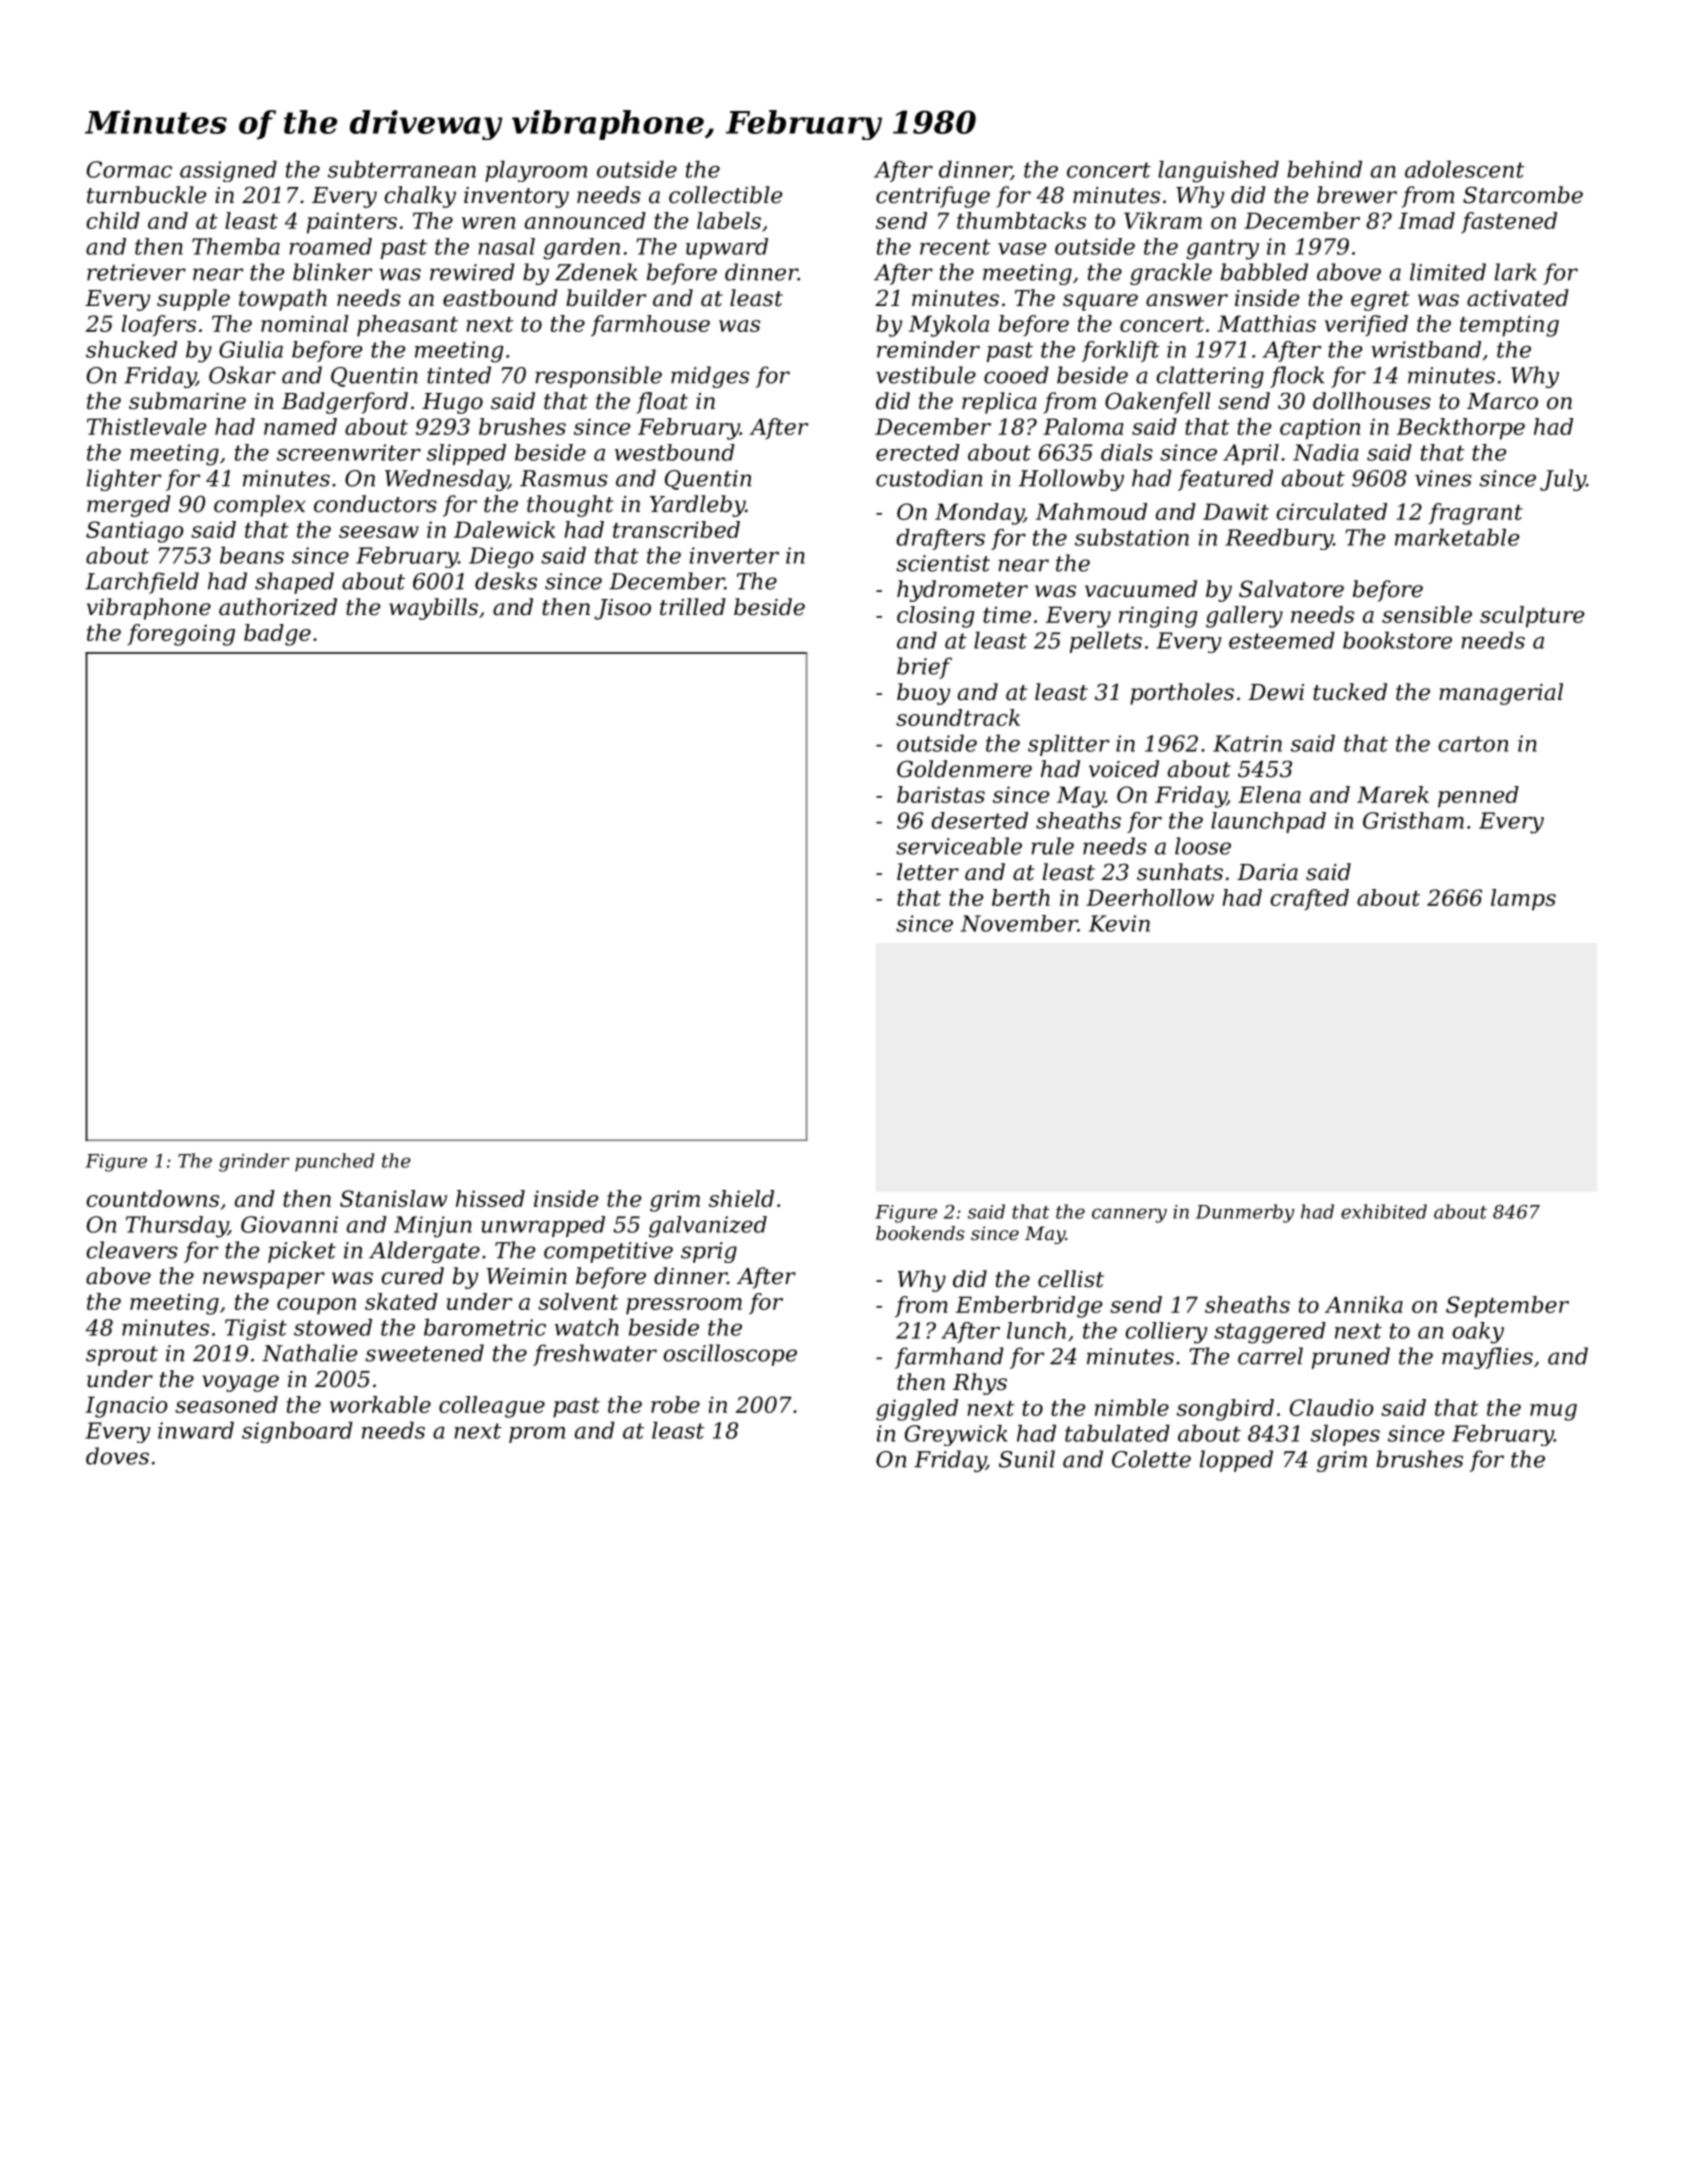  Describe the element at coordinates (595, 1355) in the screenshot. I see `freshwater` at that location.
